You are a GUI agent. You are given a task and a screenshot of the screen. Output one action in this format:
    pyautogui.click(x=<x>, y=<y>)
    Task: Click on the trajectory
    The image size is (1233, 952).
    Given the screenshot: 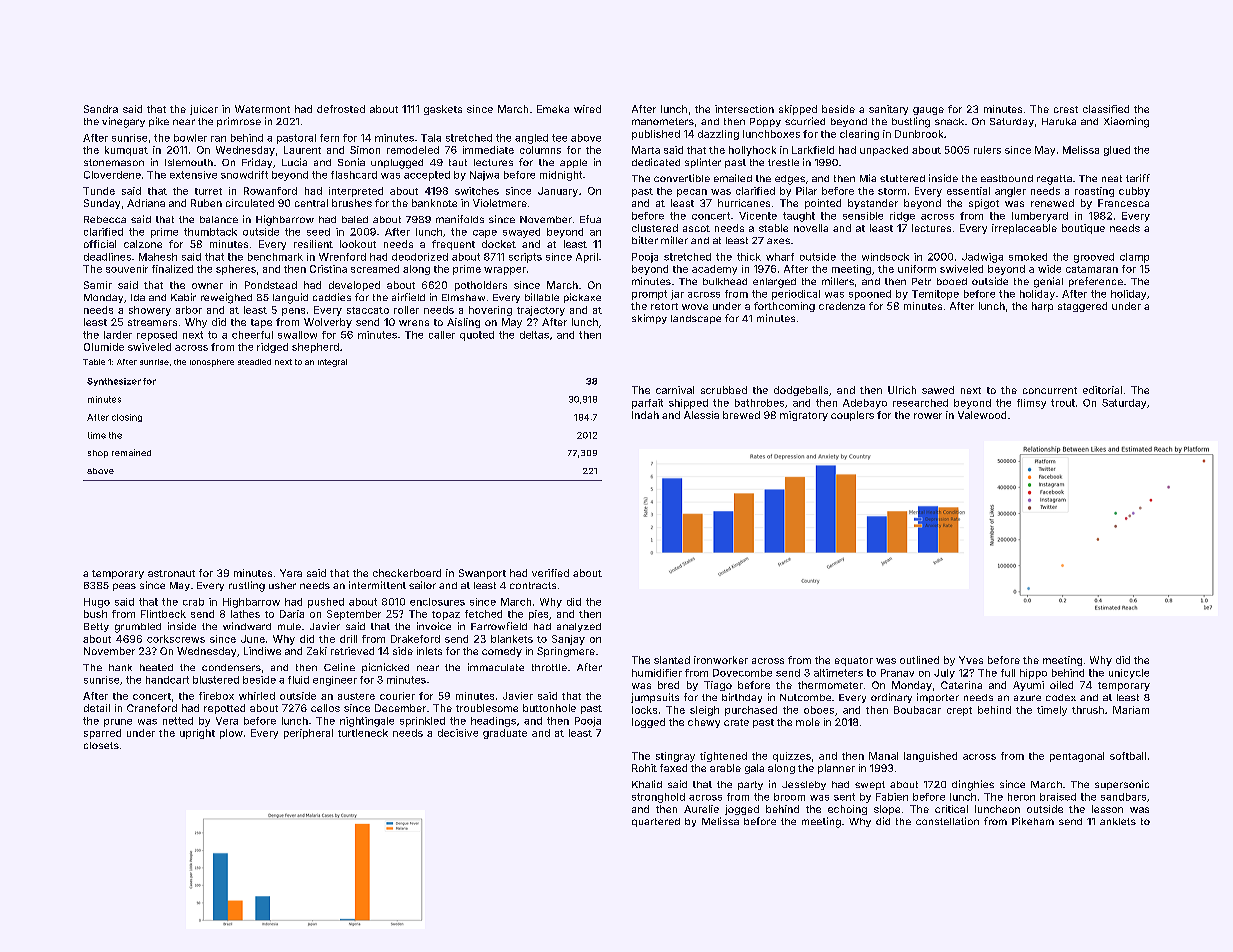 What is the action you would take?
    pyautogui.click(x=541, y=311)
